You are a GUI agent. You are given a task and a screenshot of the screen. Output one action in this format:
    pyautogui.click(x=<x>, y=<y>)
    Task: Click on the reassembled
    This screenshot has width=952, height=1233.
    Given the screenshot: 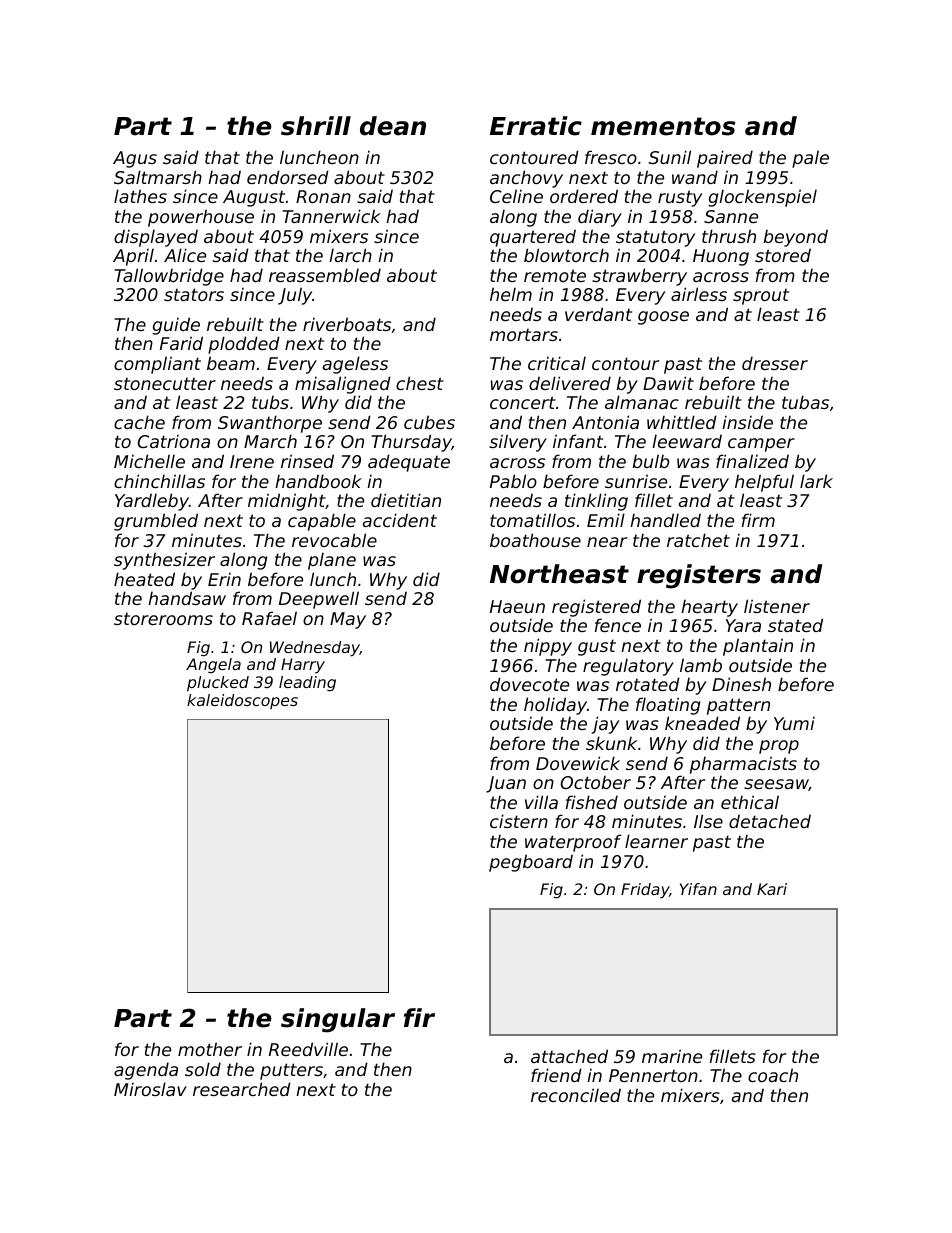 What is the action you would take?
    pyautogui.click(x=325, y=275)
